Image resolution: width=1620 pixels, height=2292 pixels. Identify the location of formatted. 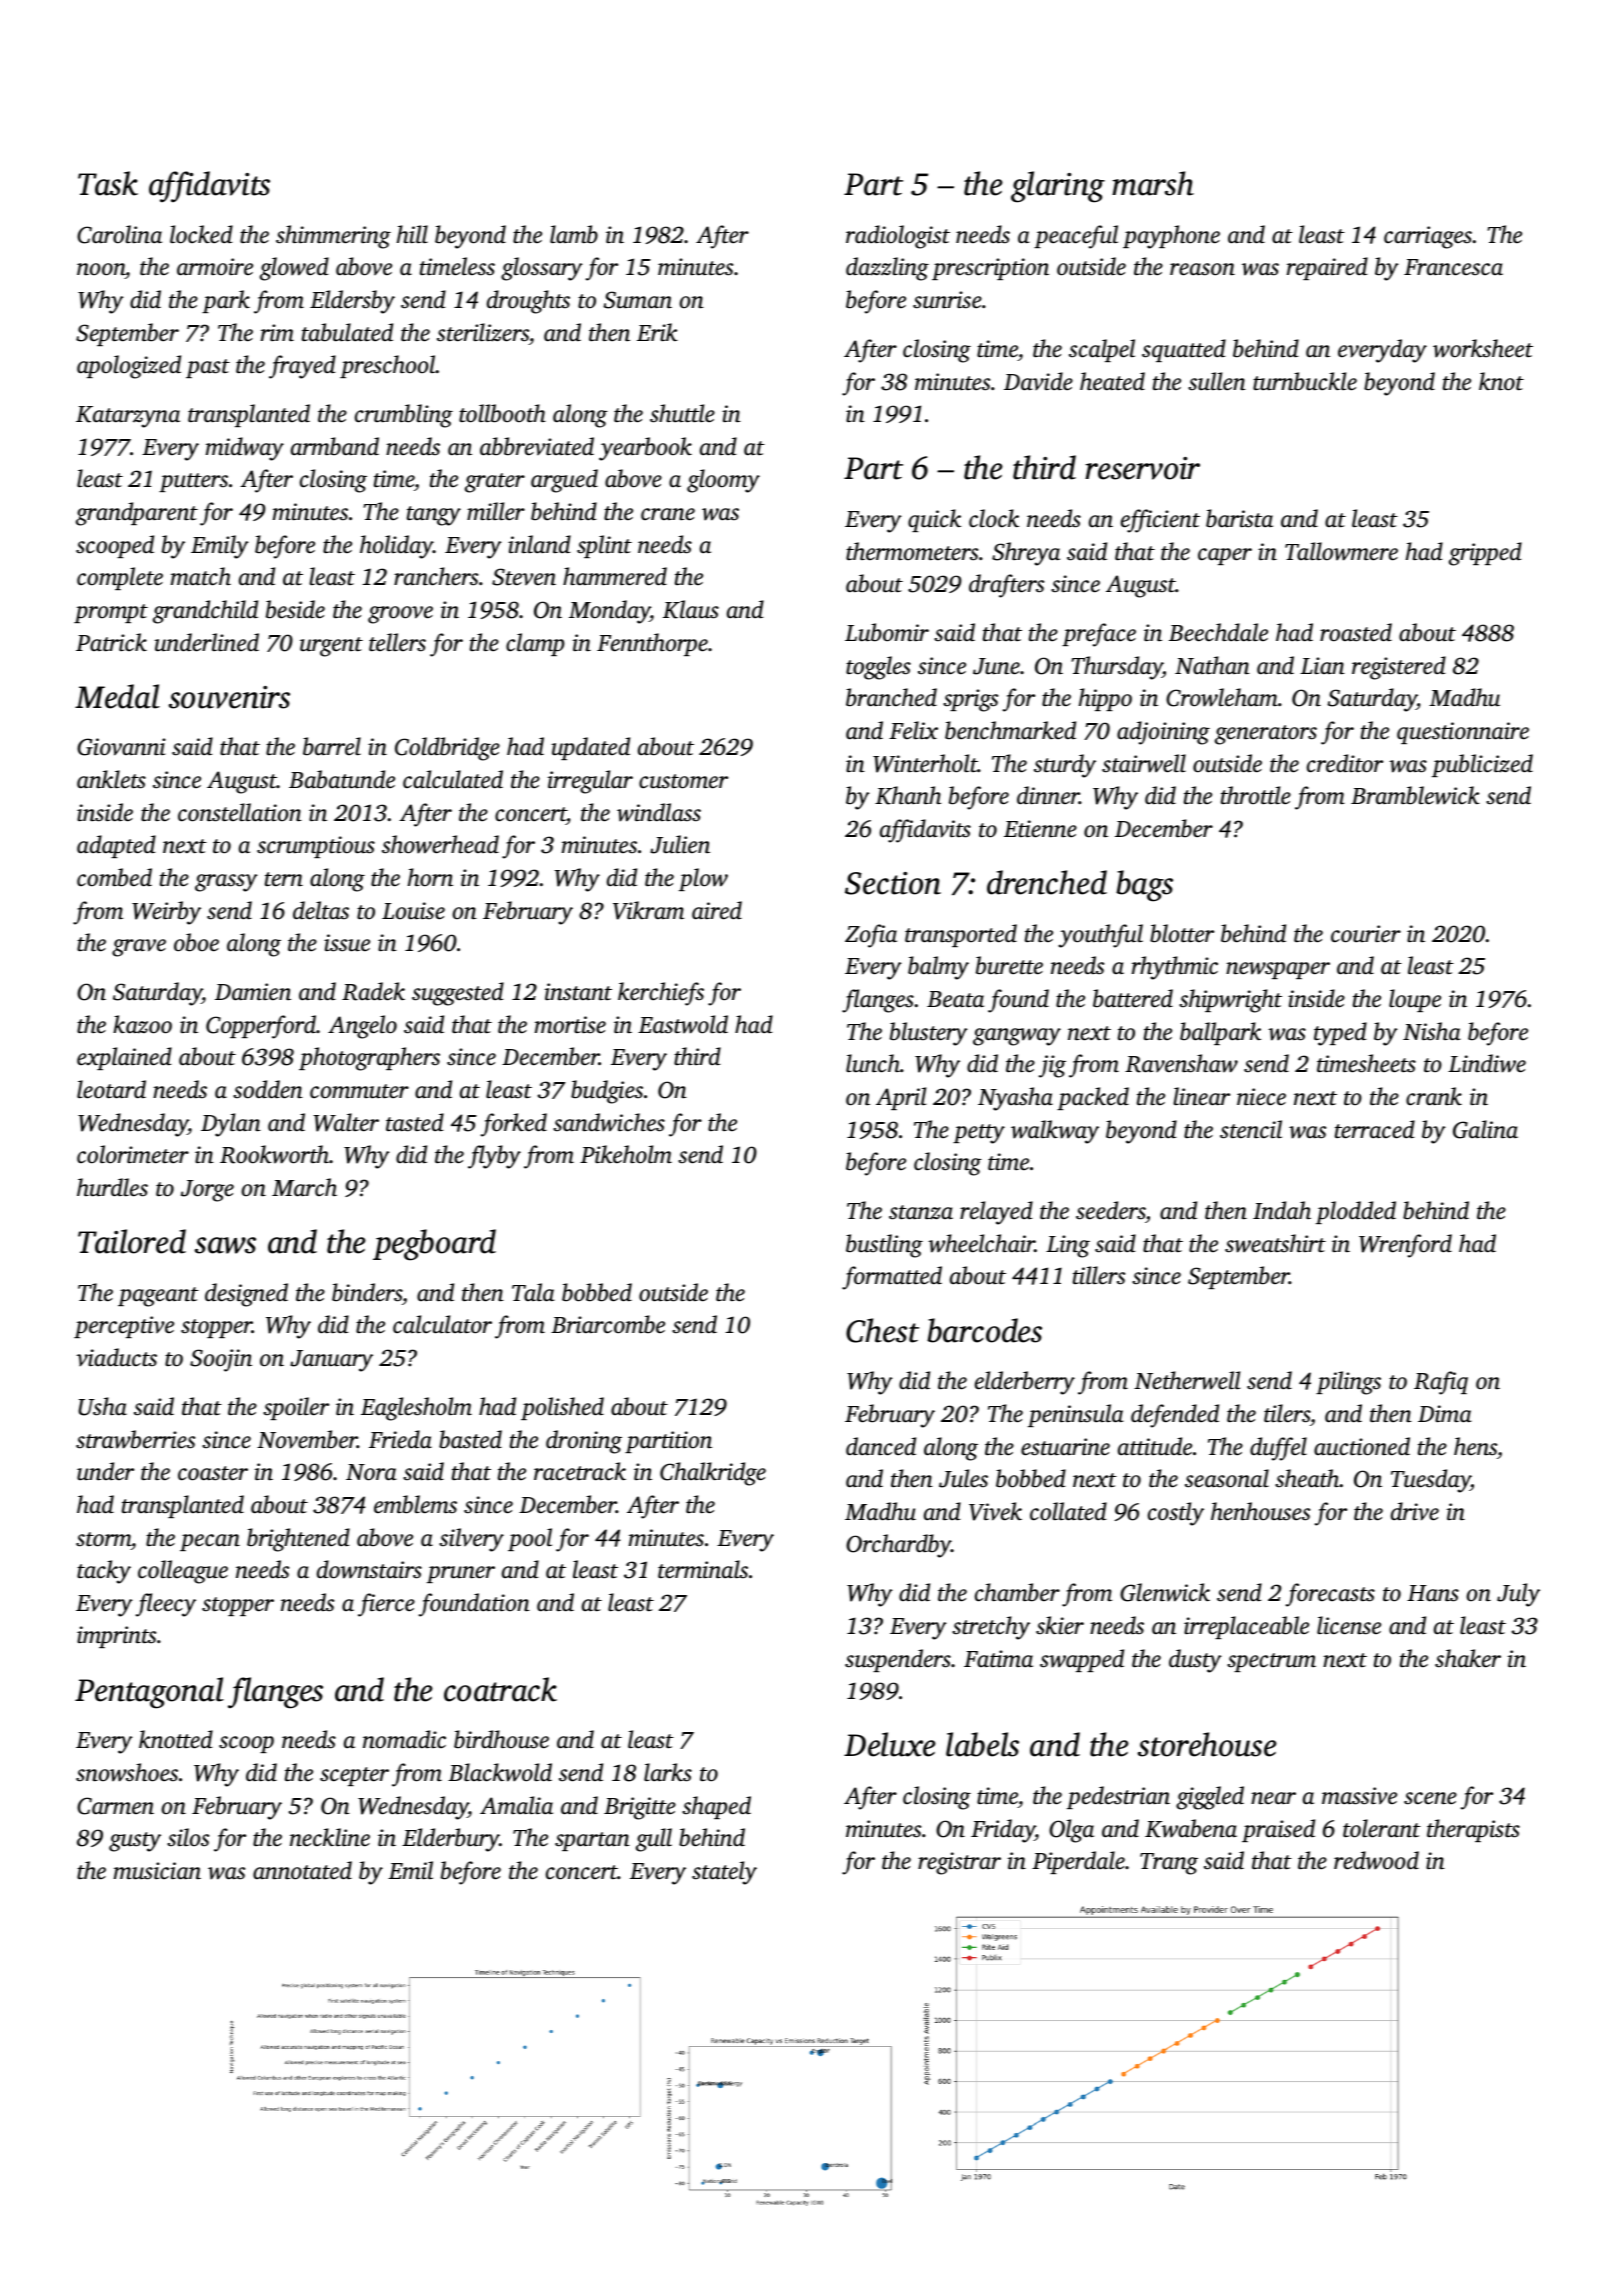
(892, 1278).
